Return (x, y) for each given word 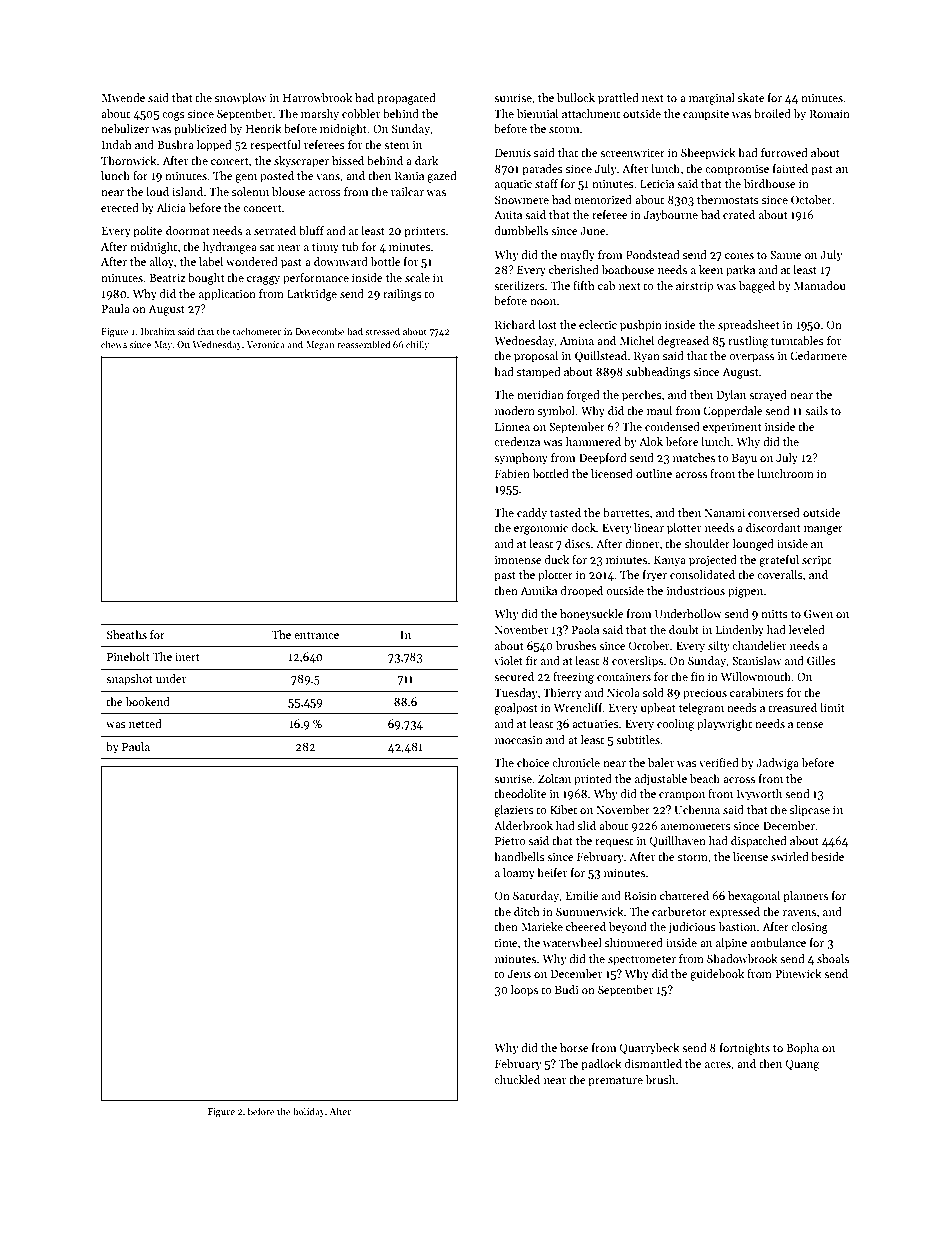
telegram (701, 709)
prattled (618, 99)
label (211, 261)
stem (396, 145)
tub (350, 246)
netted (145, 723)
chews (114, 344)
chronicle (576, 762)
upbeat (658, 709)
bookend (147, 701)
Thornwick (129, 160)
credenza (517, 441)
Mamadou (820, 285)
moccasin (519, 740)
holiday (309, 1112)
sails (816, 410)
